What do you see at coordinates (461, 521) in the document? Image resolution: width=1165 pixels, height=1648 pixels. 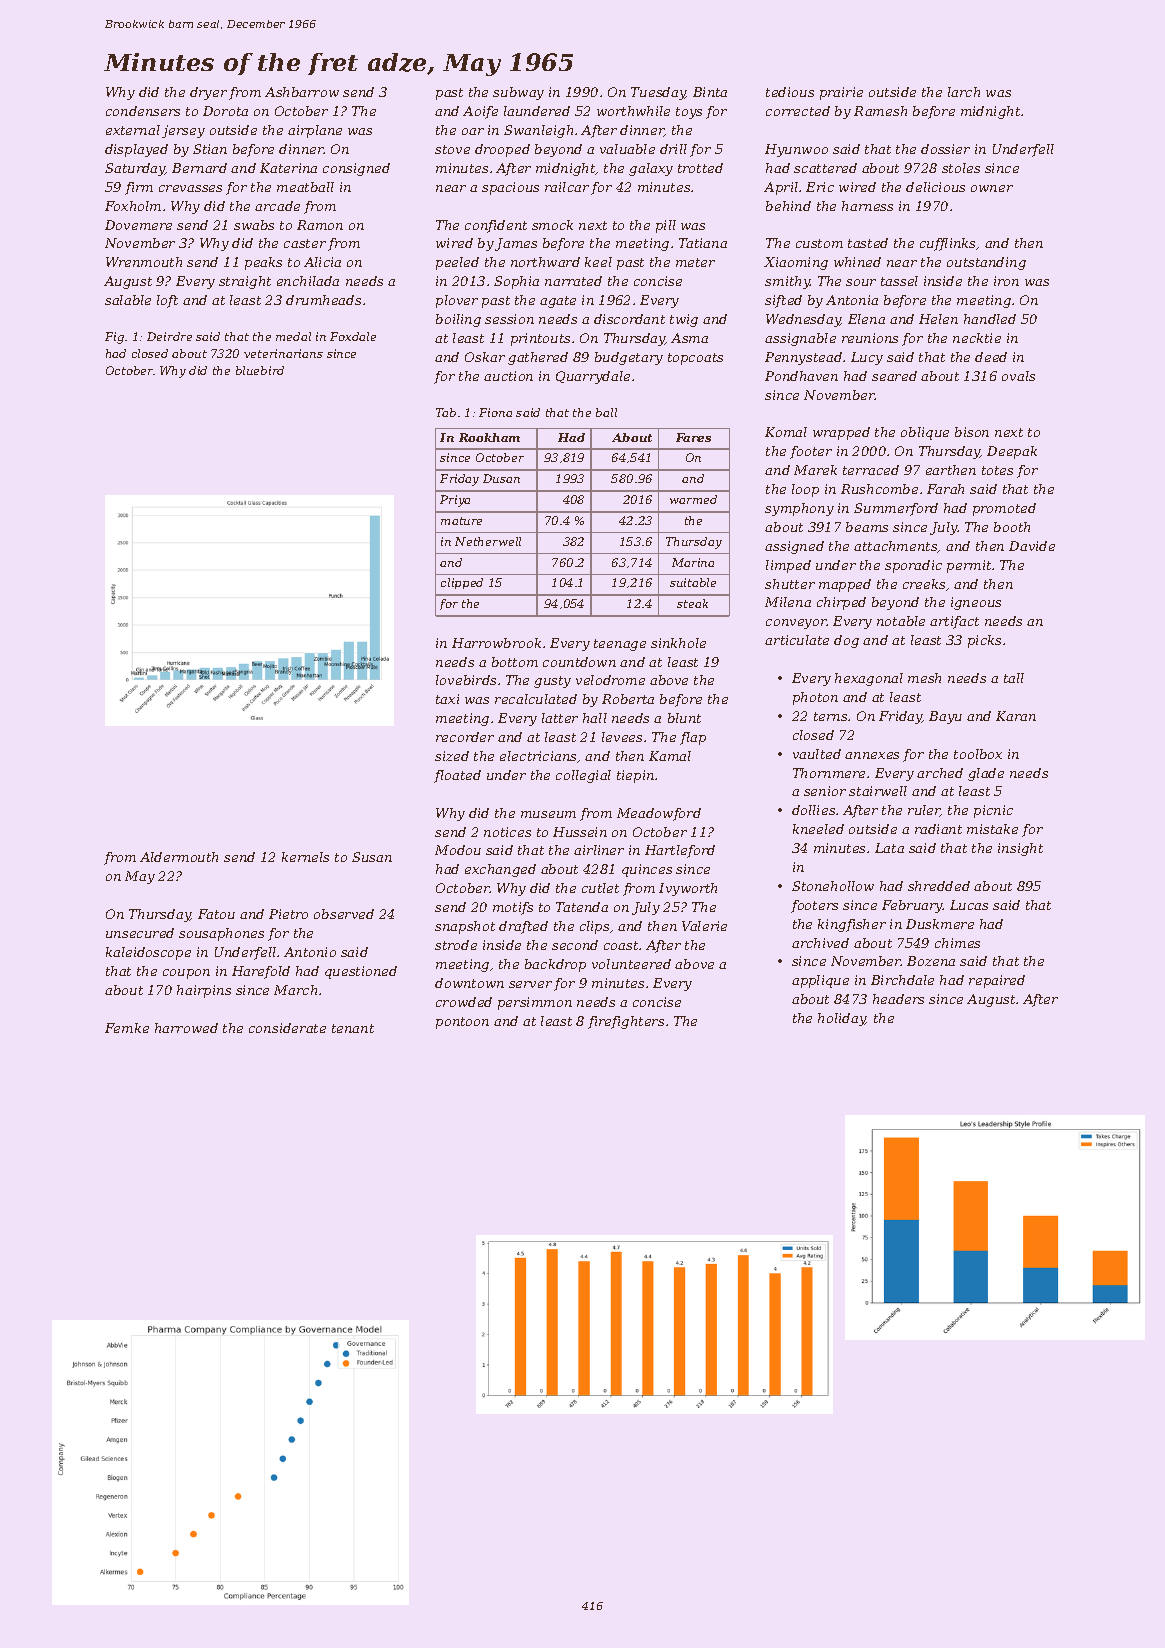 I see `mature` at bounding box center [461, 521].
